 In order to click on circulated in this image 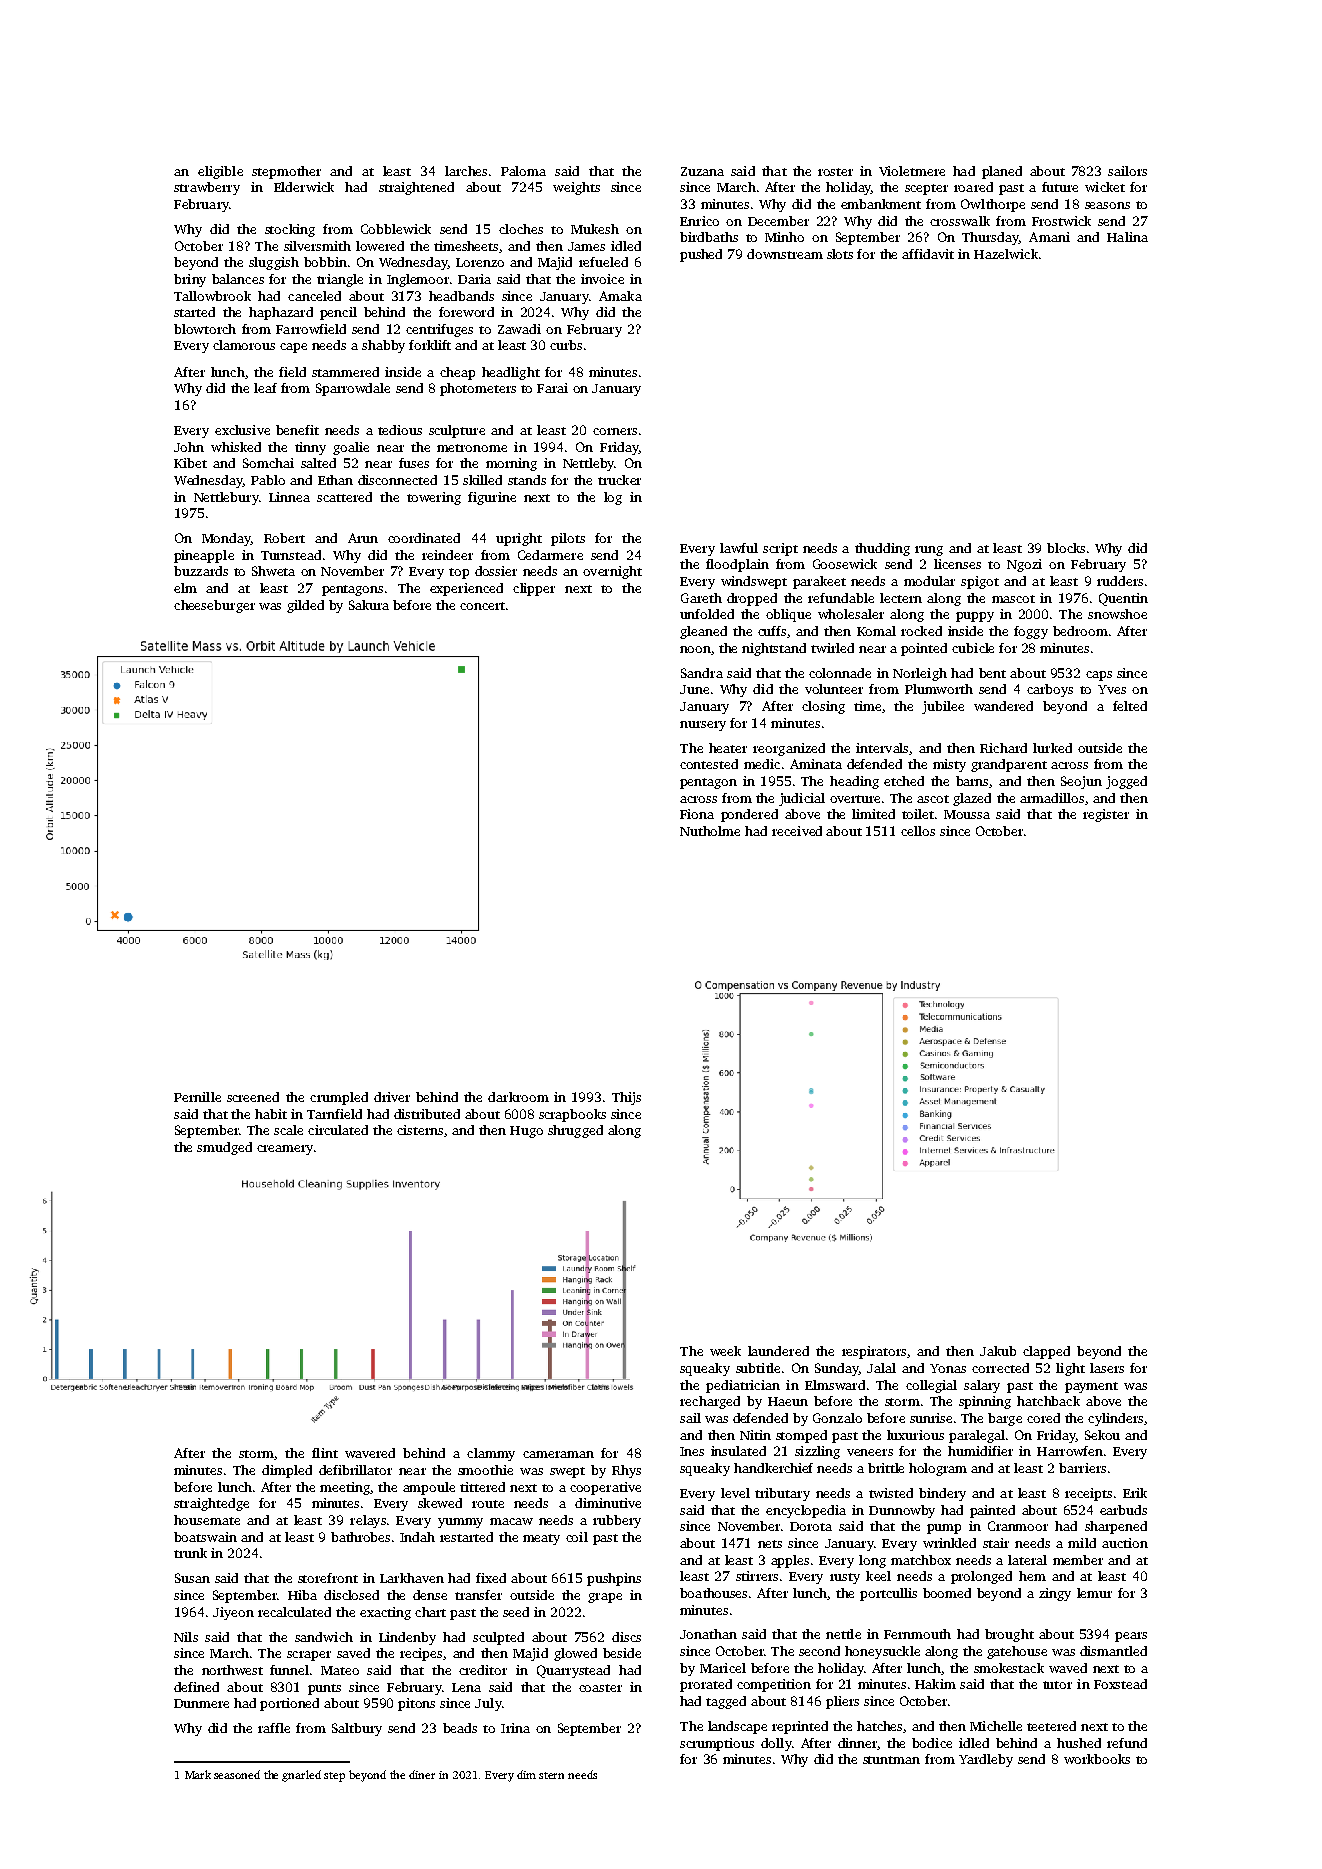, I will do `click(338, 1130)`.
